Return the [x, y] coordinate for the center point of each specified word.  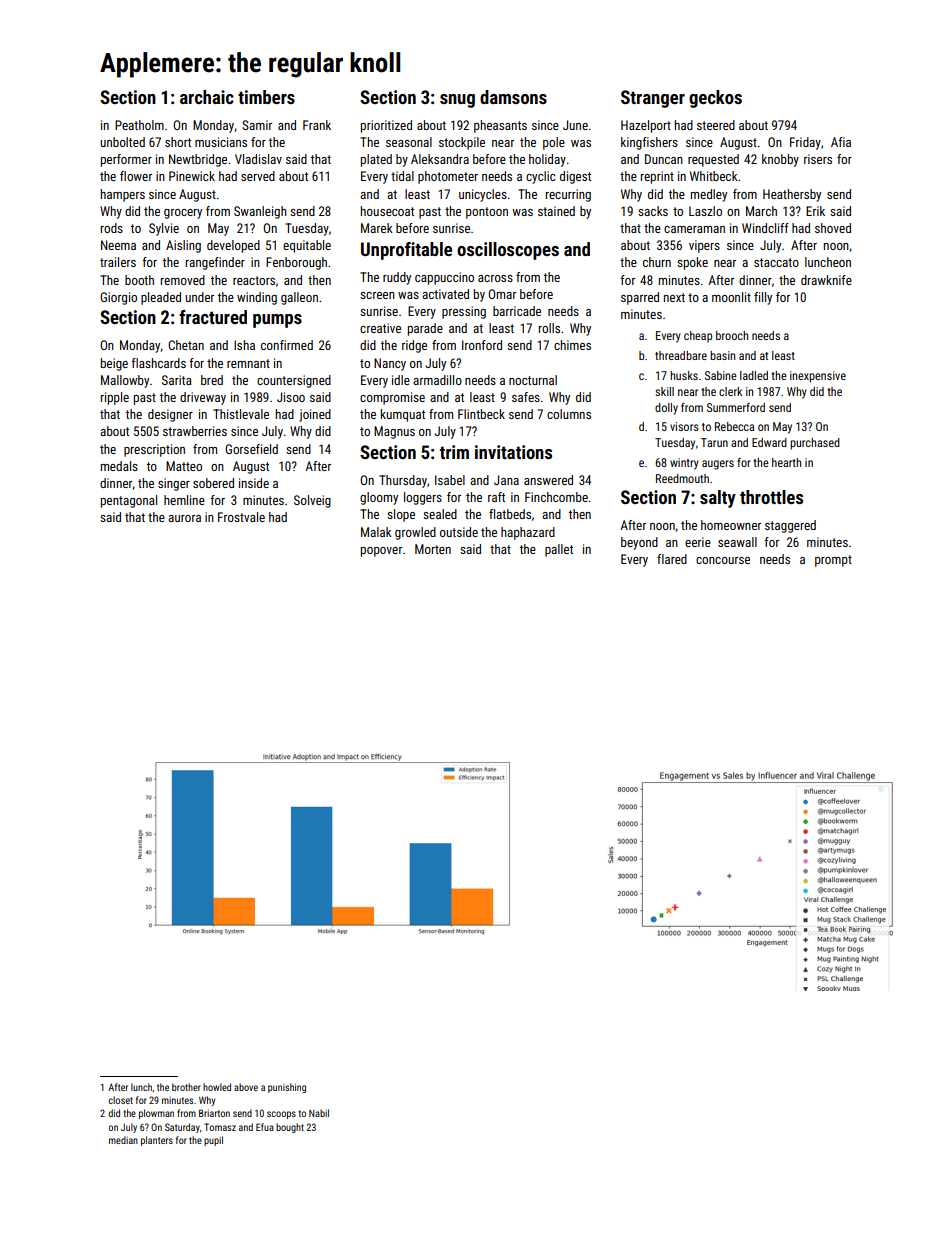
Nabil [319, 1113]
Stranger [653, 99]
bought [290, 1128]
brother [186, 1087]
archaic [207, 97]
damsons [513, 97]
